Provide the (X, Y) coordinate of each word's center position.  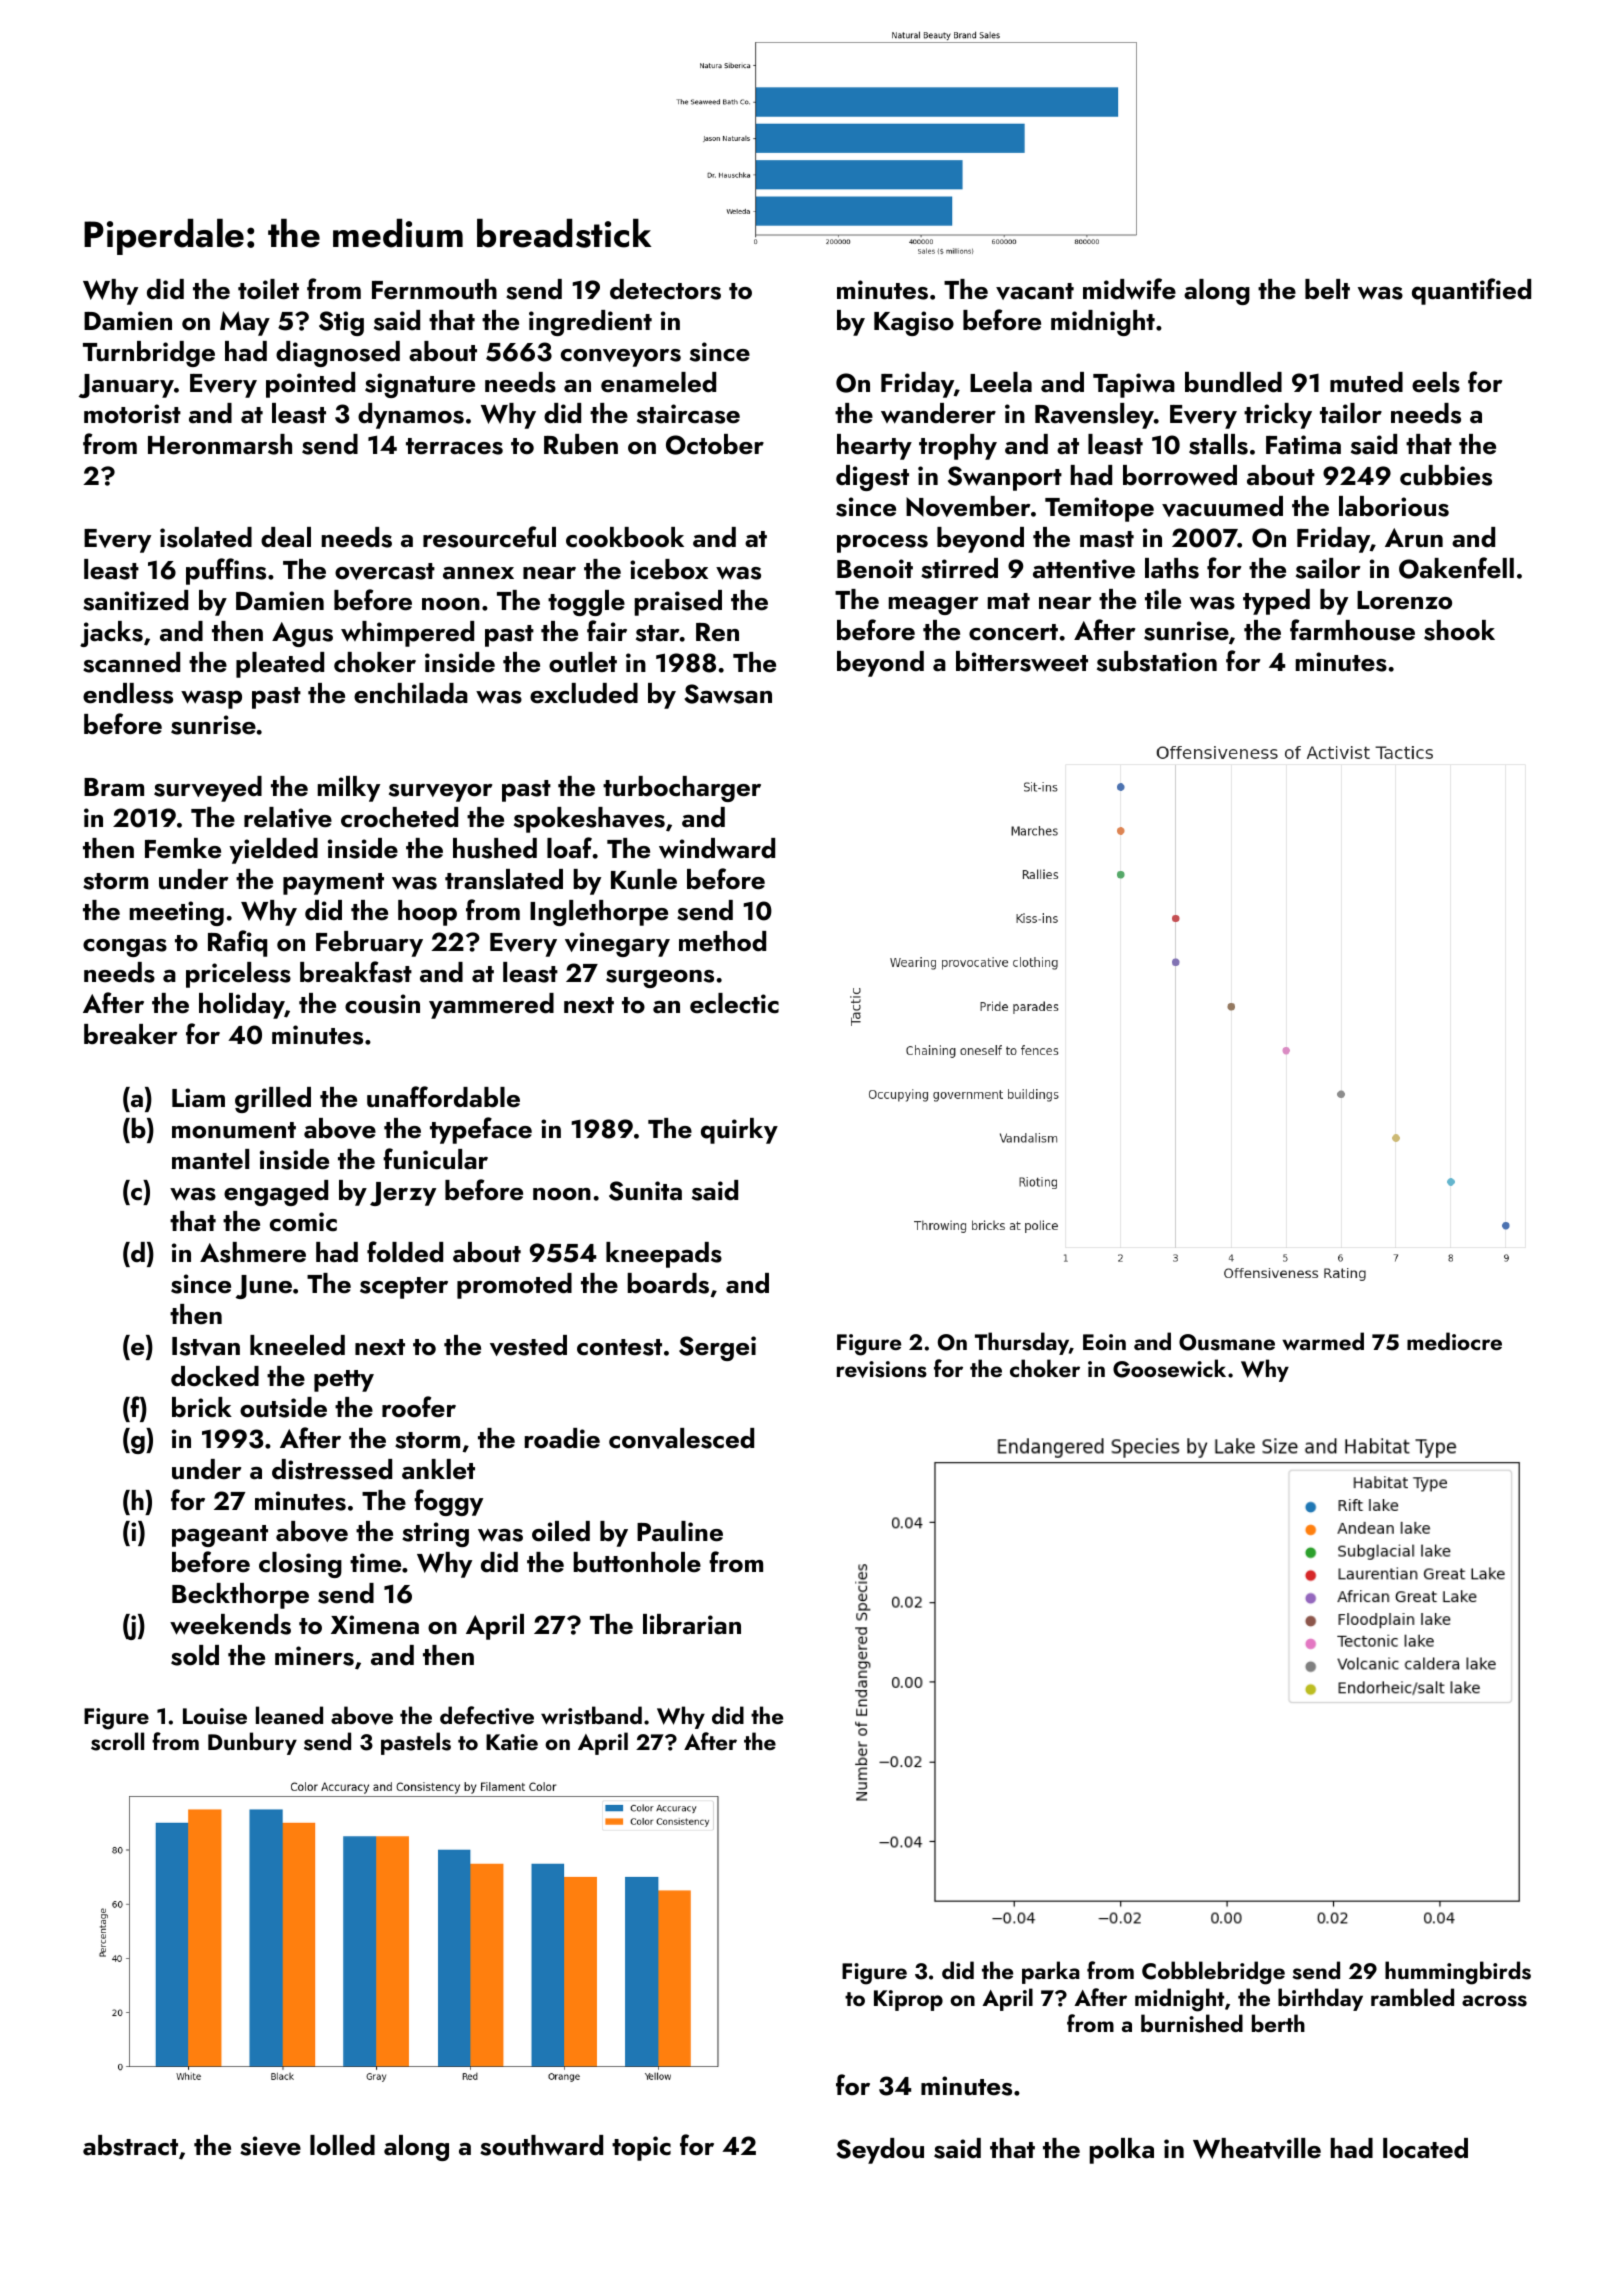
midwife (1129, 289)
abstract (130, 2145)
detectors (665, 289)
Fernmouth (434, 289)
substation (1157, 661)
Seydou (880, 2151)
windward (717, 848)
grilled (273, 1100)
